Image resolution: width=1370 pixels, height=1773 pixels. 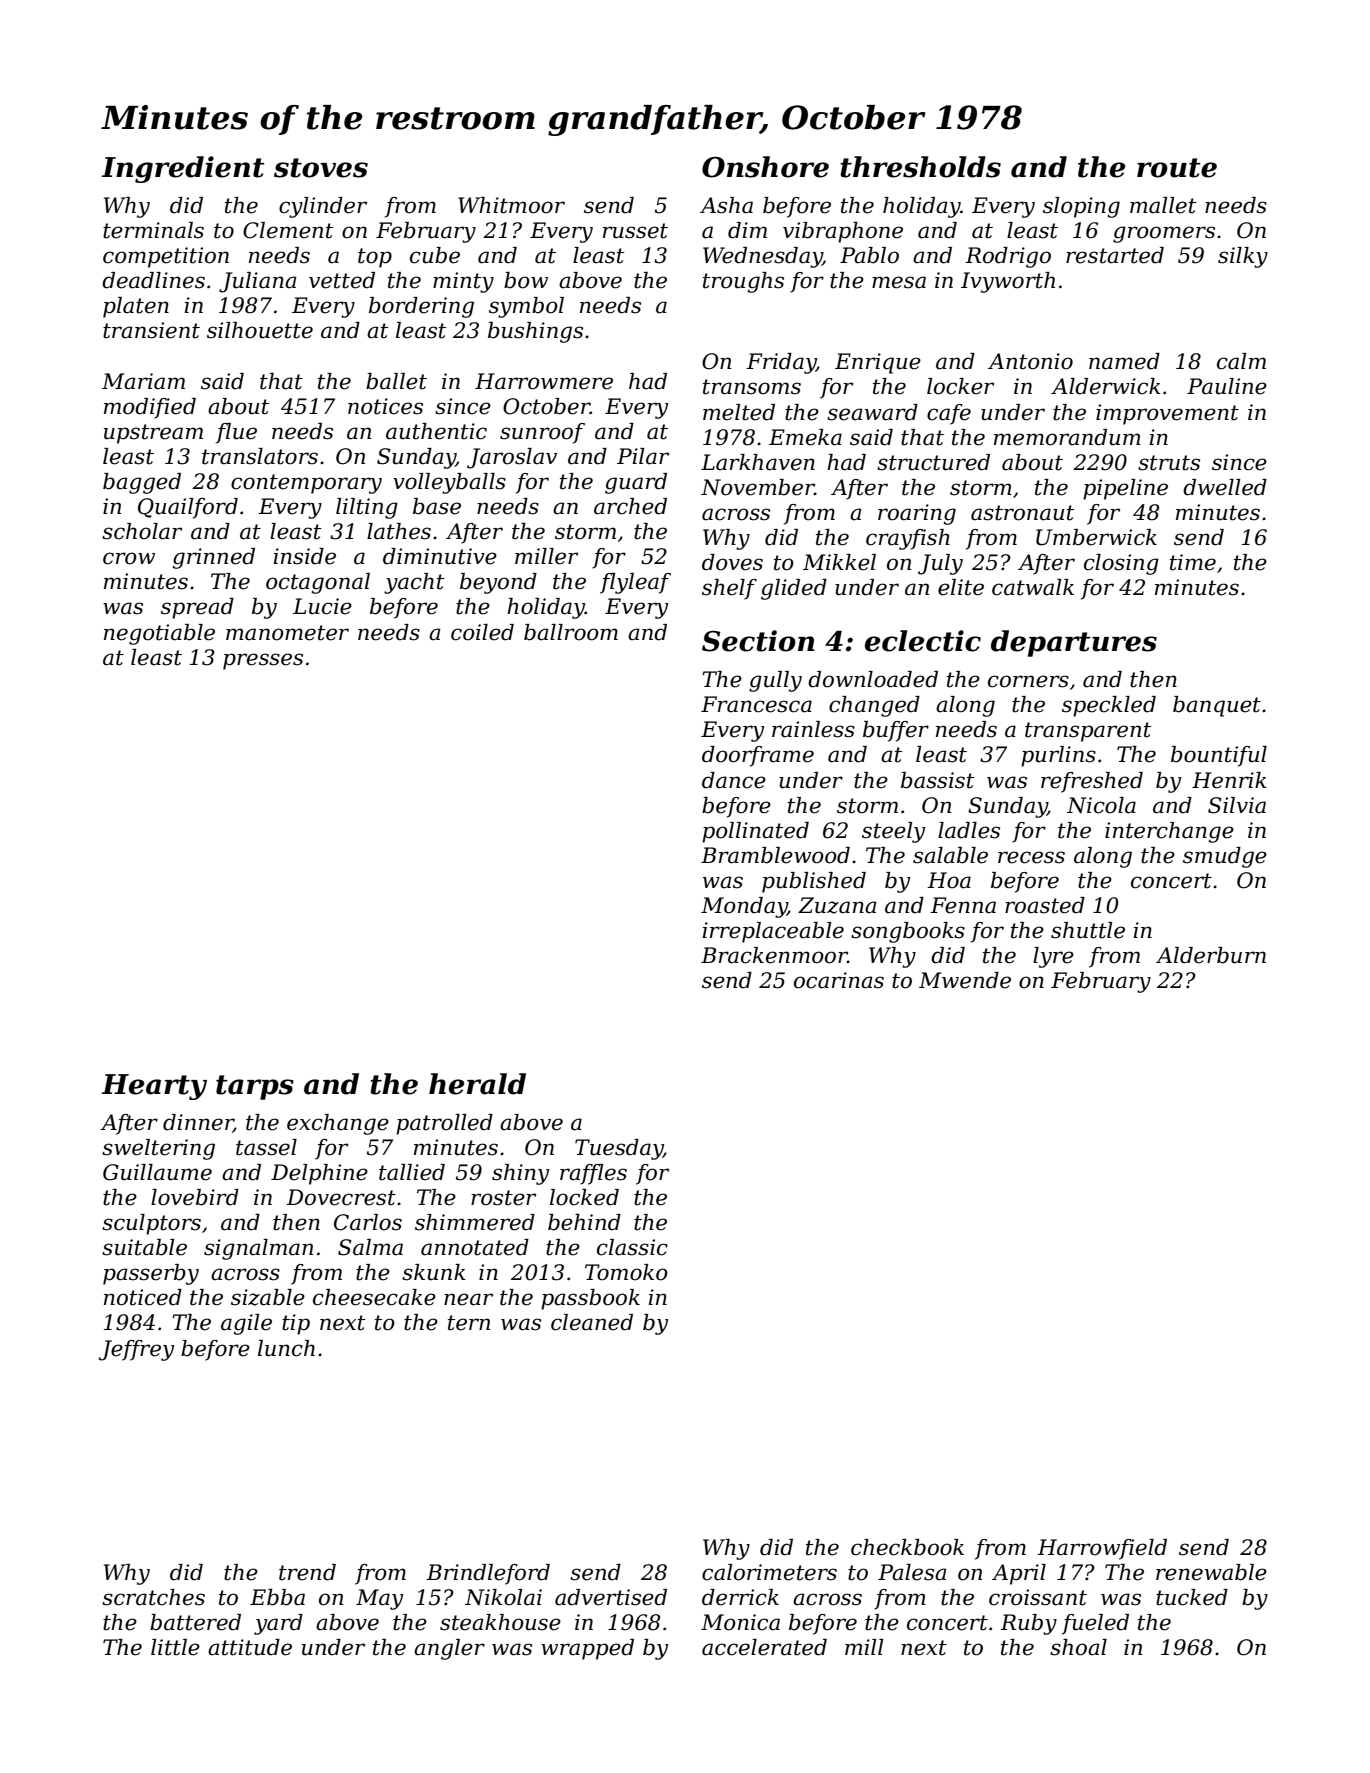 I want to click on competition, so click(x=166, y=257).
